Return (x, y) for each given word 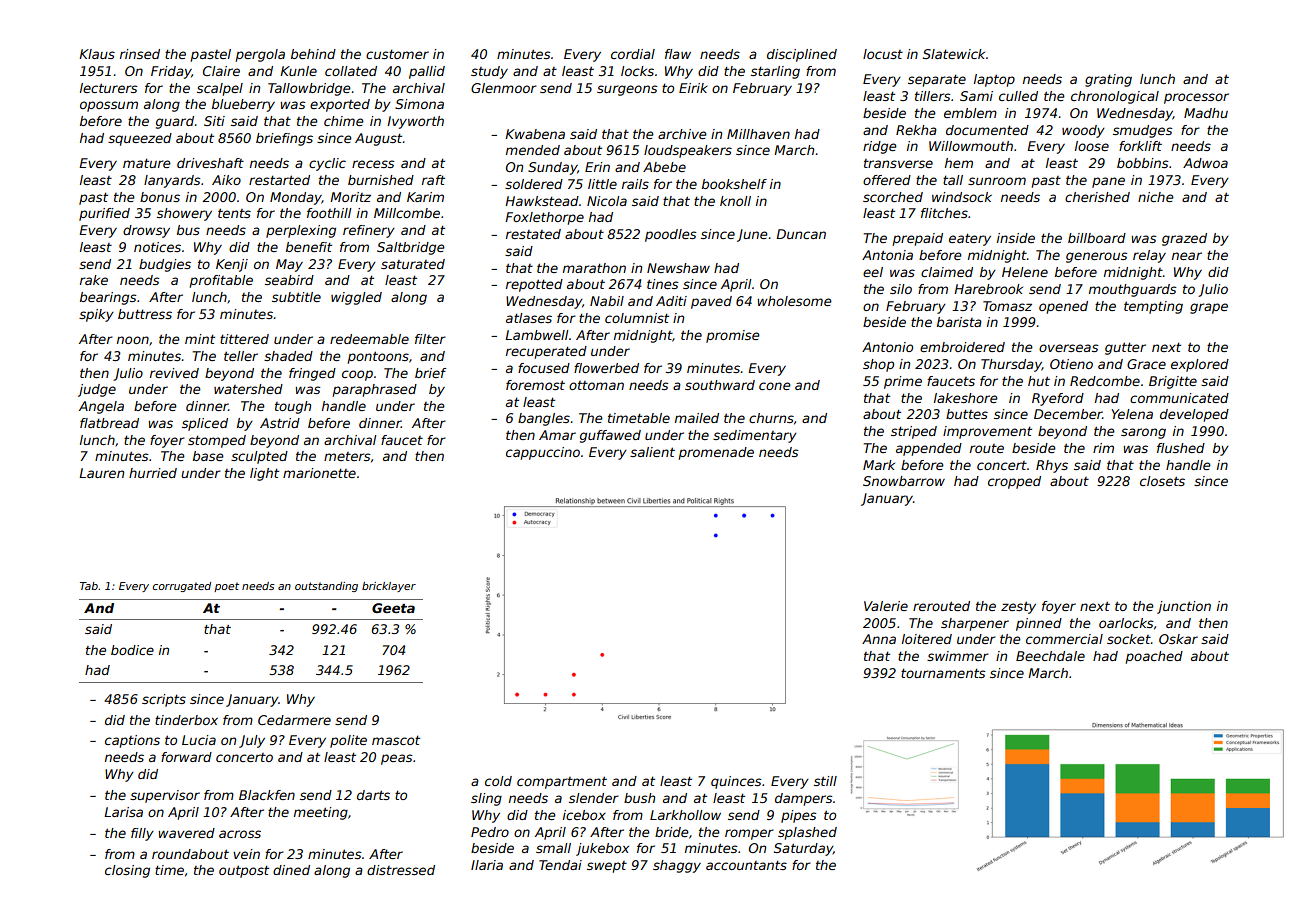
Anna (879, 639)
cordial (633, 54)
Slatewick (954, 54)
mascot (396, 740)
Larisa (123, 812)
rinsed (140, 54)
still (825, 781)
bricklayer (389, 587)
